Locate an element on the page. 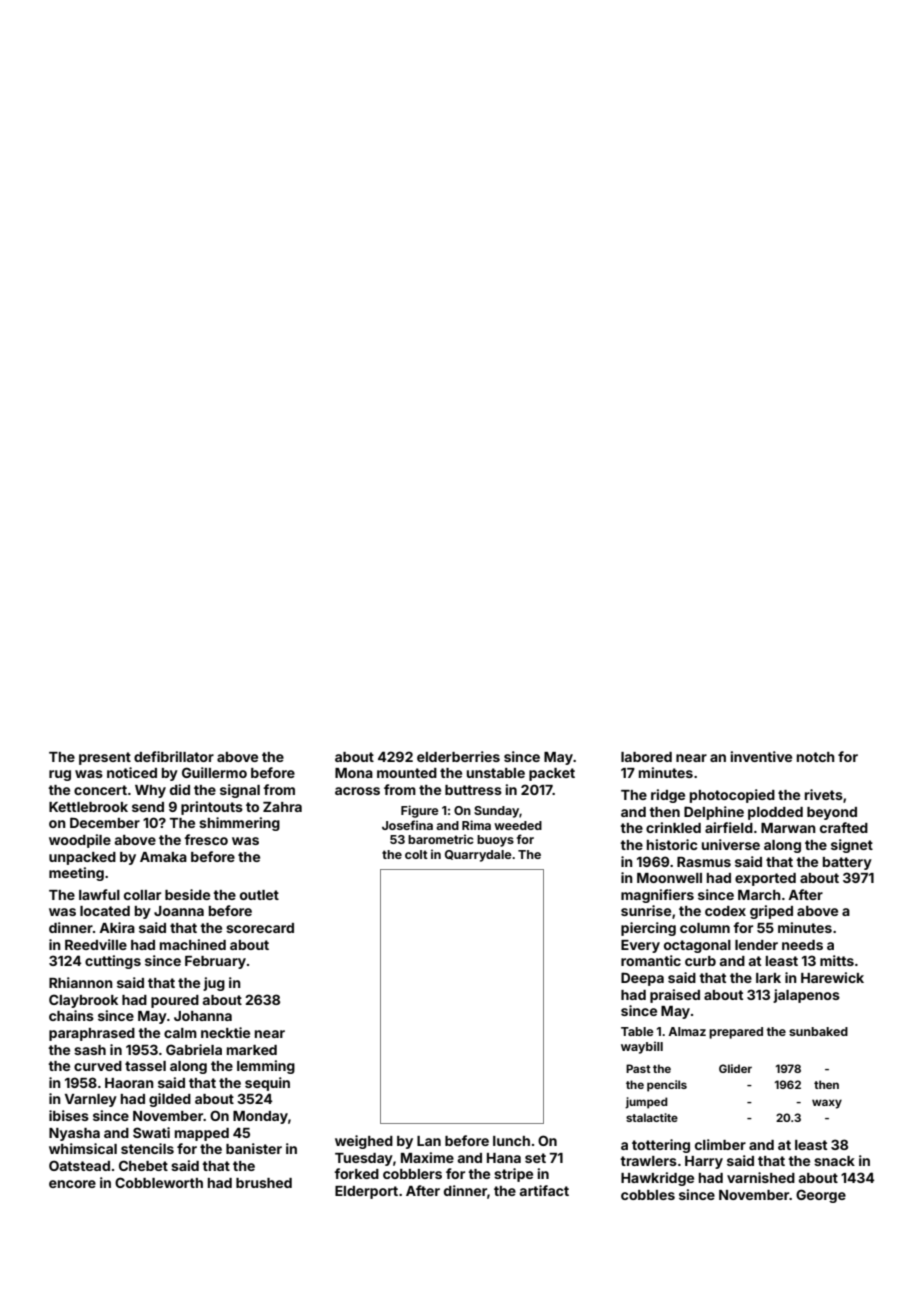 The height and width of the page is (1308, 924). Past is located at coordinates (638, 1068).
